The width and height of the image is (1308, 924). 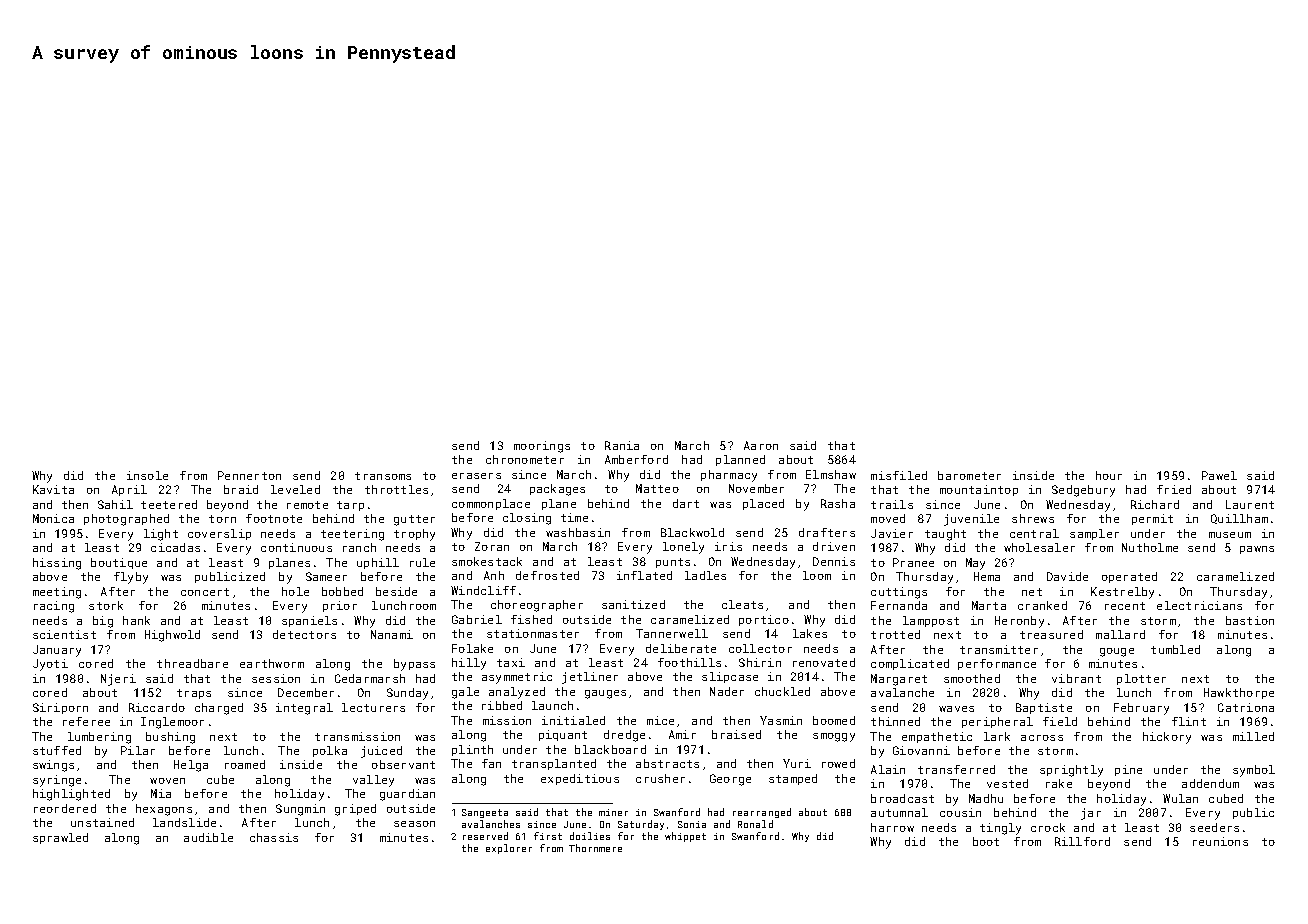 I want to click on sanitized, so click(x=633, y=604).
